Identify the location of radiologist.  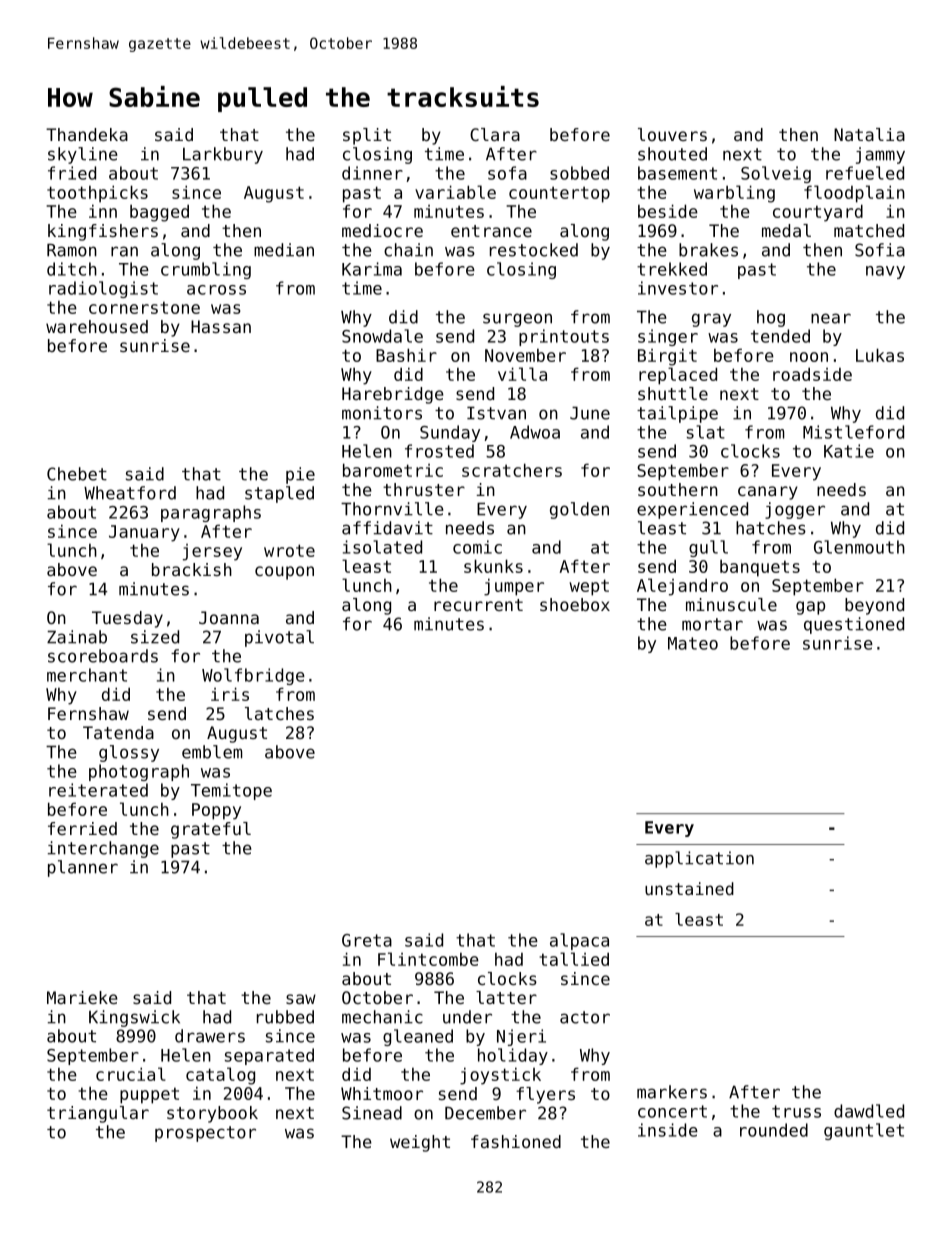
(103, 289).
